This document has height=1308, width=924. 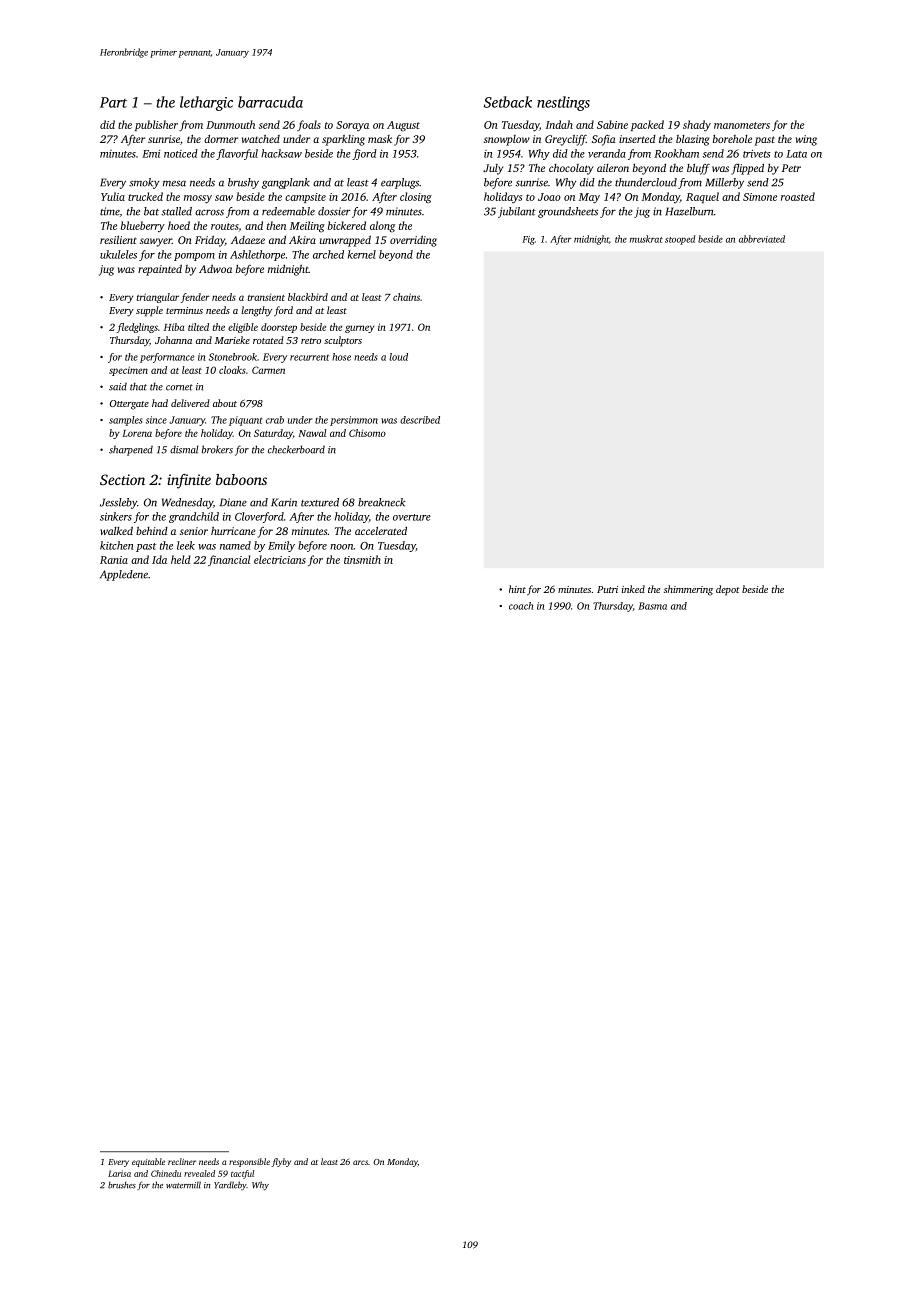 What do you see at coordinates (281, 1162) in the document?
I see `flyby` at bounding box center [281, 1162].
